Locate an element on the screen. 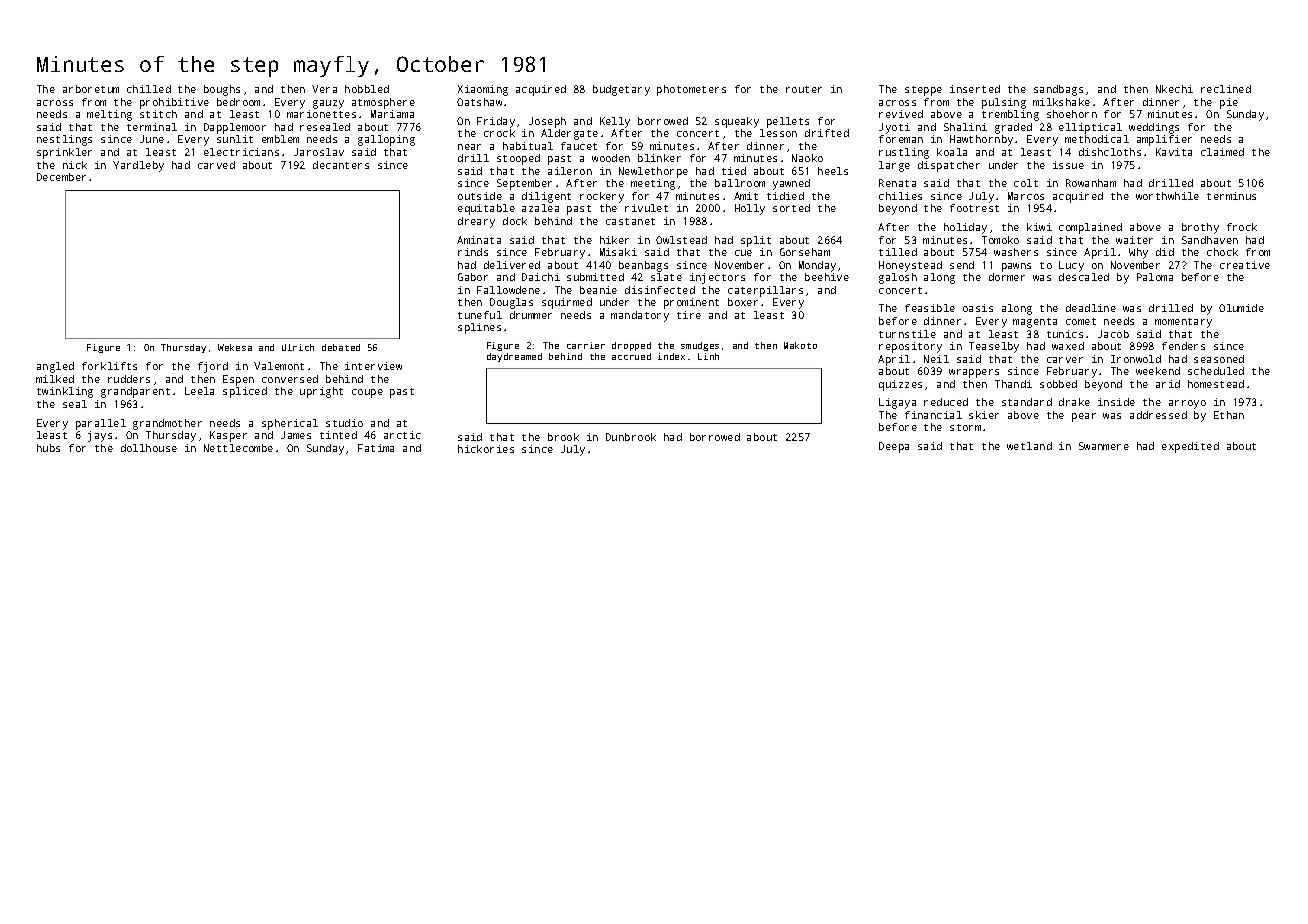  trembling is located at coordinates (1010, 115).
